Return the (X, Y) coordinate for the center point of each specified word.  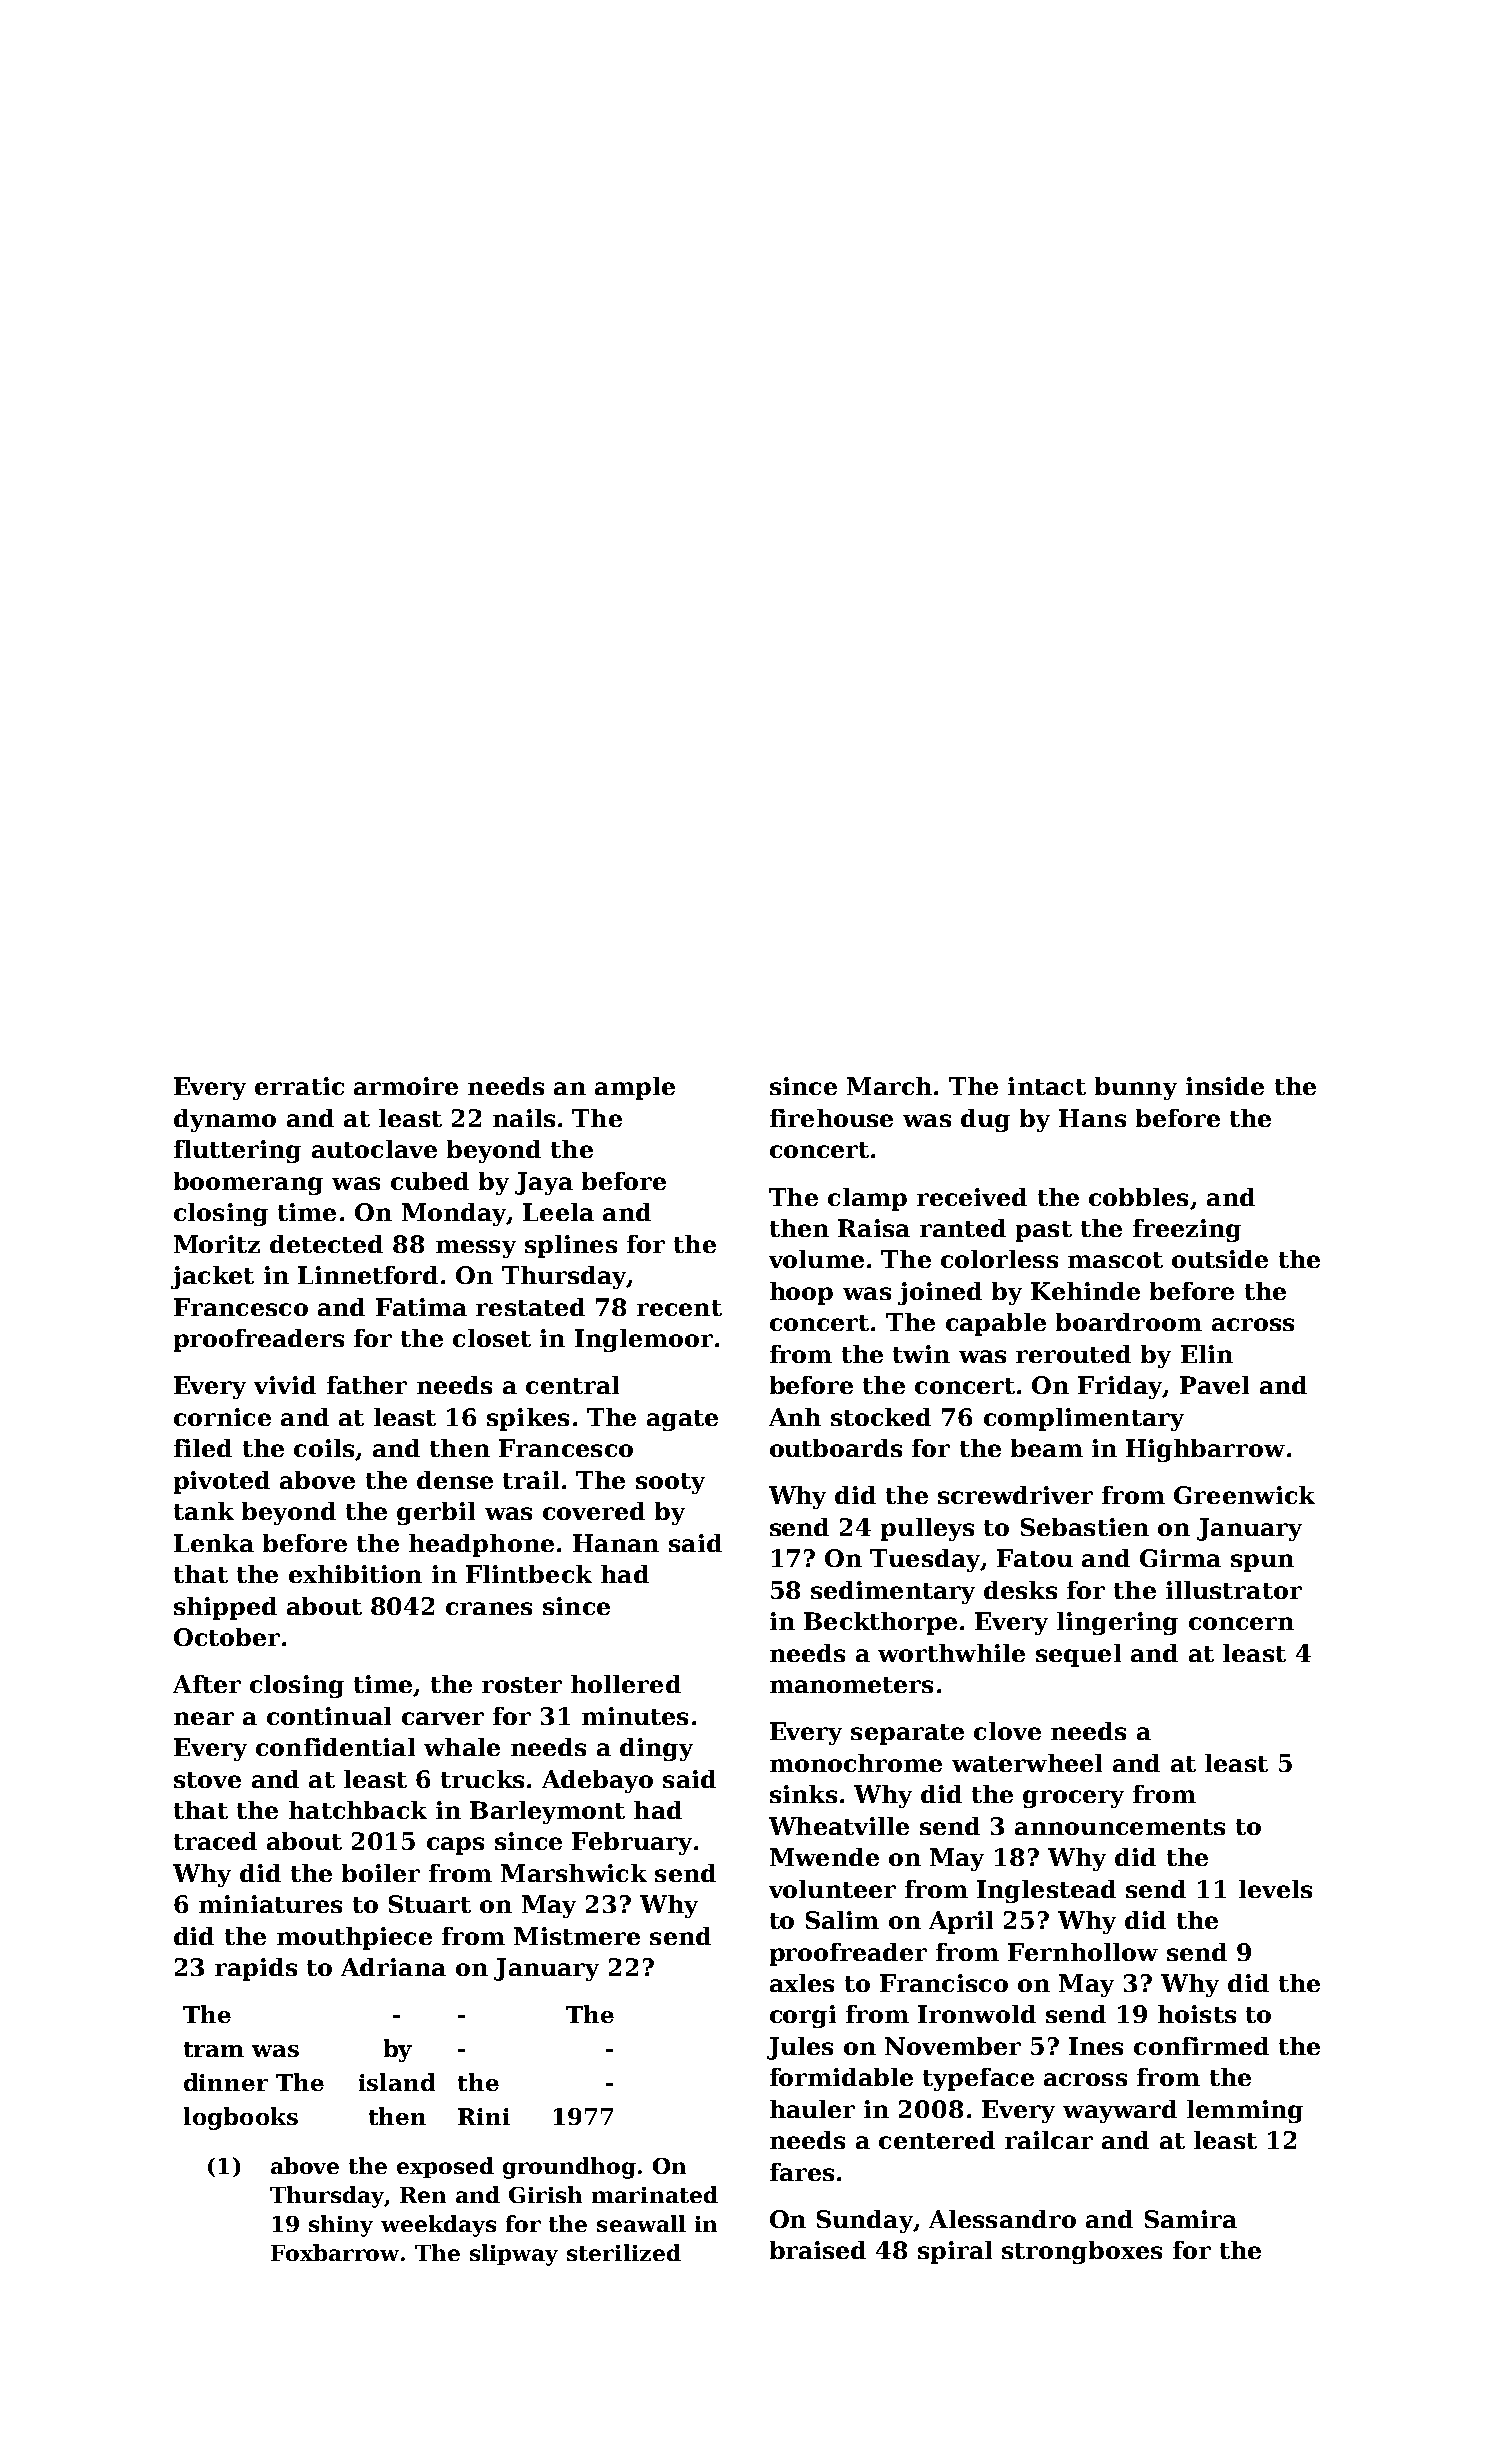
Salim (842, 1920)
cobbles (1138, 1197)
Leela (558, 1212)
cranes (489, 1608)
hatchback (358, 1810)
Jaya (544, 1183)
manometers (851, 1685)
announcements (1120, 1827)
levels (1275, 1889)
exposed (445, 2167)
